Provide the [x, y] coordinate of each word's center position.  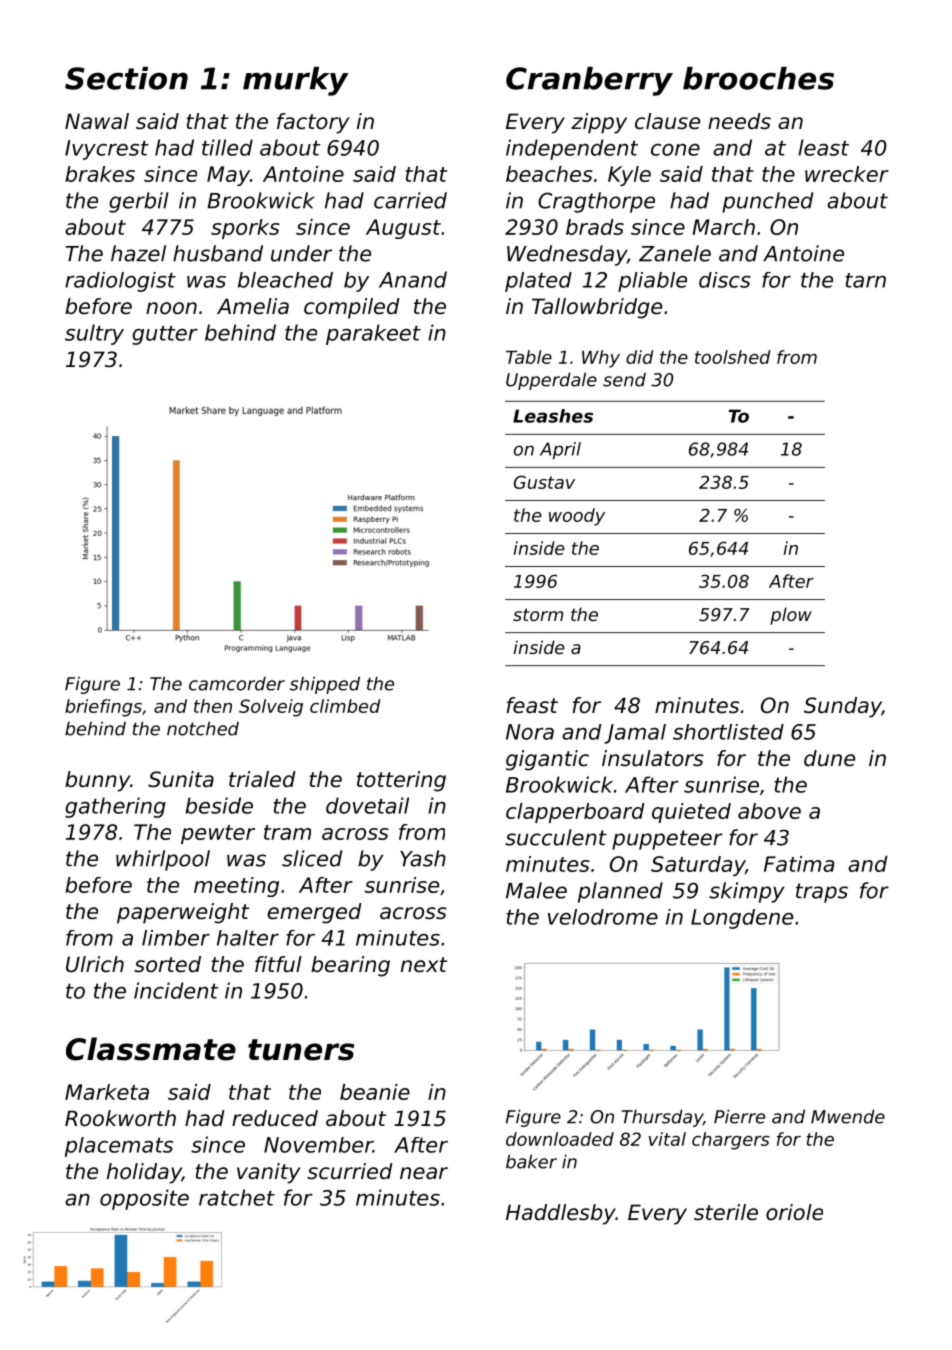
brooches [758, 78]
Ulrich [95, 964]
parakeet [373, 334]
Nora [530, 732]
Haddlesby [561, 1214]
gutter [165, 335]
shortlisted [728, 732]
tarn [866, 280]
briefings [103, 708]
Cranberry [589, 81]
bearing [350, 966]
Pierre [739, 1116]
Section [126, 78]
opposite [144, 1199]
